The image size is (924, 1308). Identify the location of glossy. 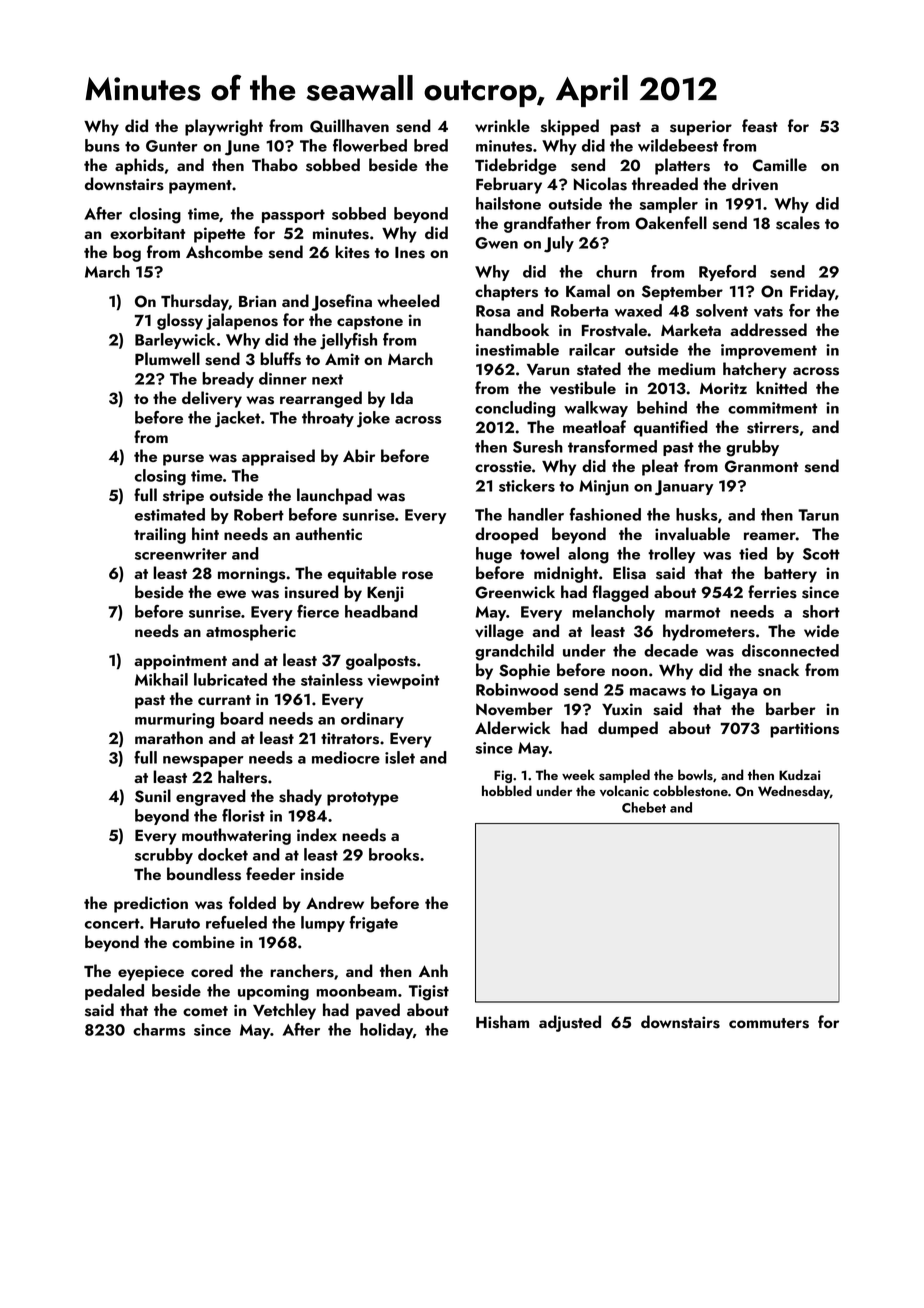
(180, 321).
